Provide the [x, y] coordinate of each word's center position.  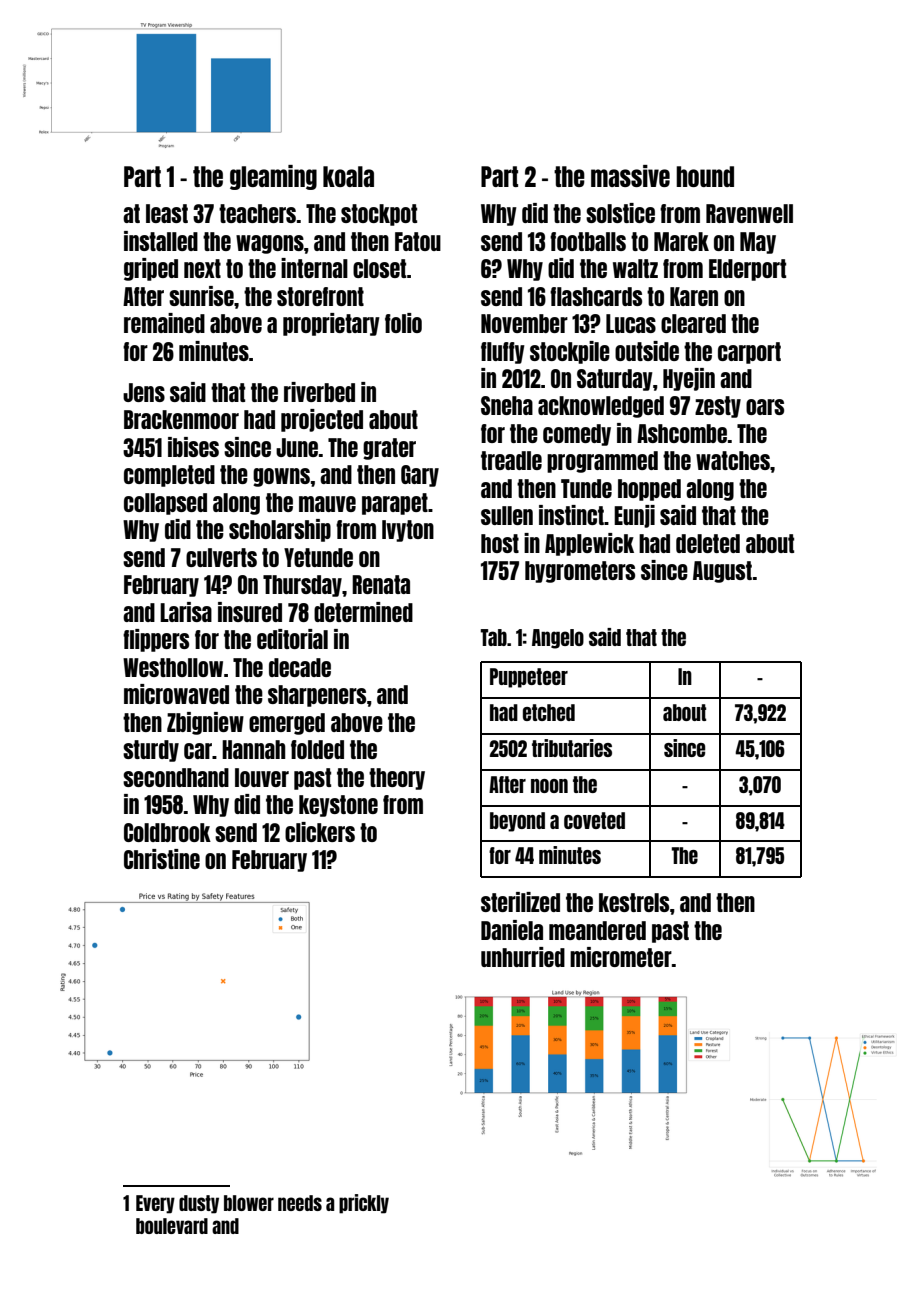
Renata [381, 584]
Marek [681, 241]
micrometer [621, 957]
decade [300, 667]
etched [549, 712]
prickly [364, 1204]
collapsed [165, 504]
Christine [162, 859]
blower [249, 1203]
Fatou [418, 241]
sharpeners [317, 696]
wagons [270, 244]
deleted [708, 543]
